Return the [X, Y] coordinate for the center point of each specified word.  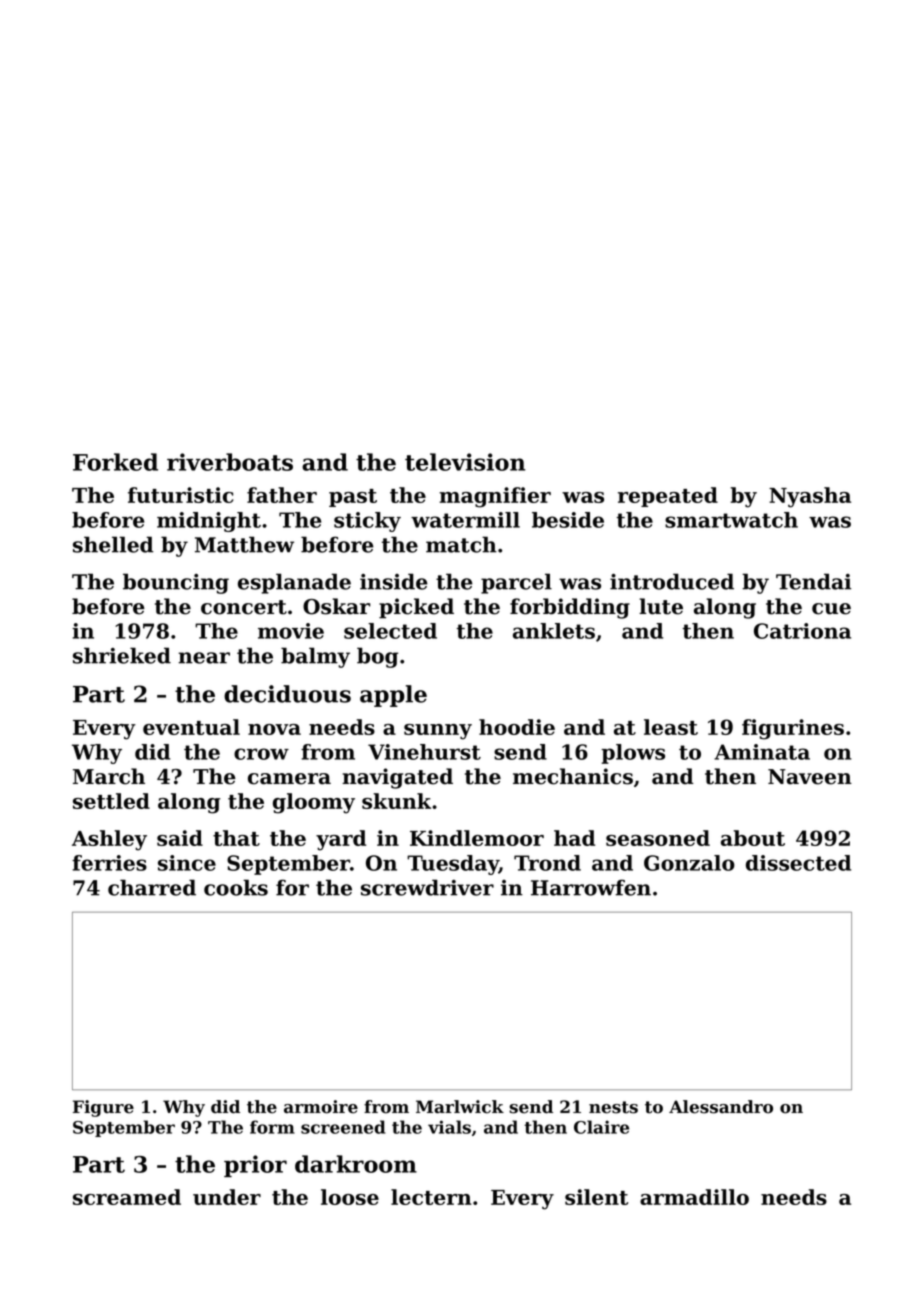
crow [261, 754]
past [353, 498]
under [227, 1197]
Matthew [244, 544]
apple [393, 696]
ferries [109, 863]
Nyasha [810, 497]
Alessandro [721, 1107]
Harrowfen [591, 887]
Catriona [802, 631]
